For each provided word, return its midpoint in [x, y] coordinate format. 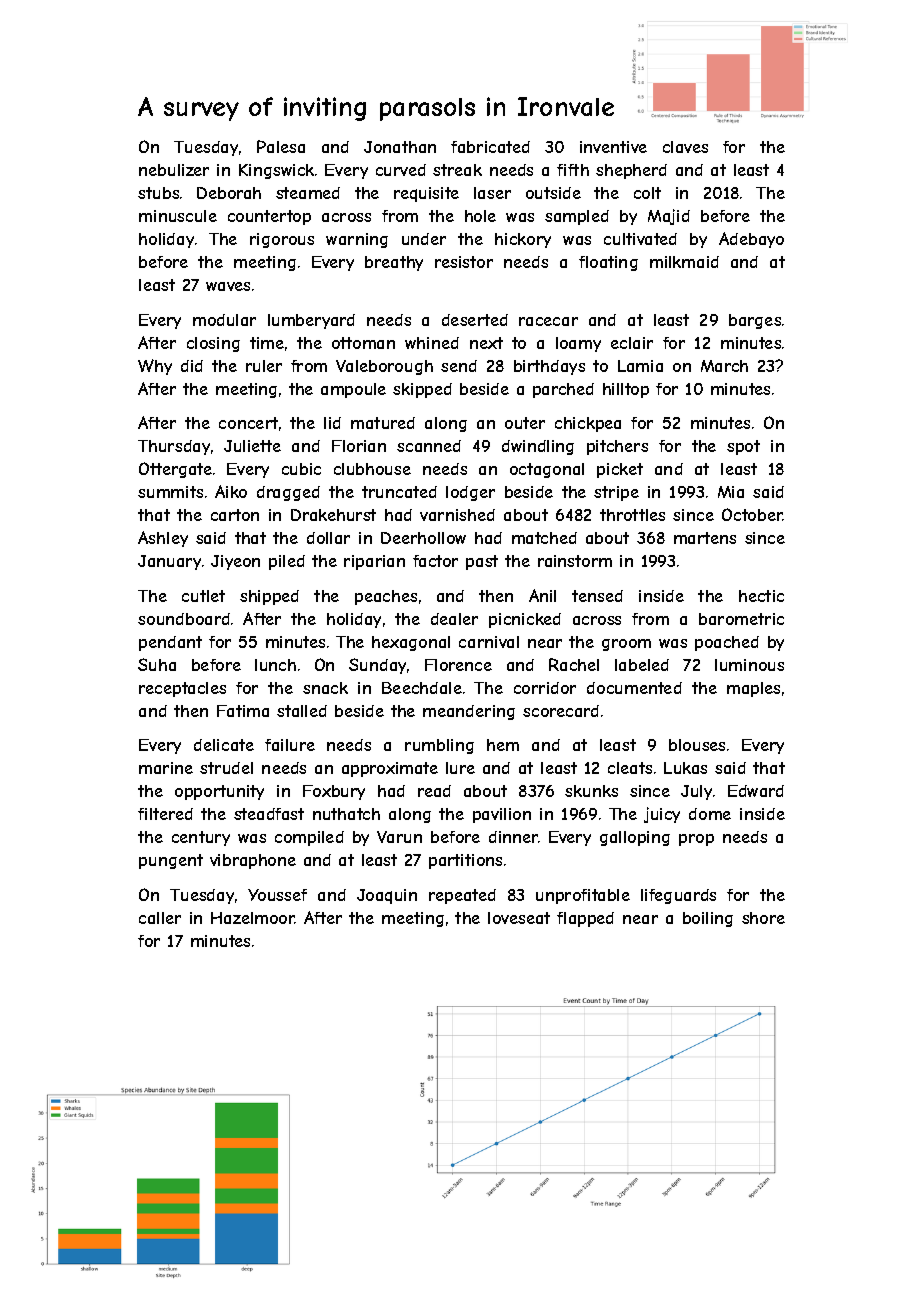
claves [685, 147]
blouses [697, 745]
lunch [275, 665]
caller [160, 918]
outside [553, 193]
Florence [458, 665]
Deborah [229, 193]
